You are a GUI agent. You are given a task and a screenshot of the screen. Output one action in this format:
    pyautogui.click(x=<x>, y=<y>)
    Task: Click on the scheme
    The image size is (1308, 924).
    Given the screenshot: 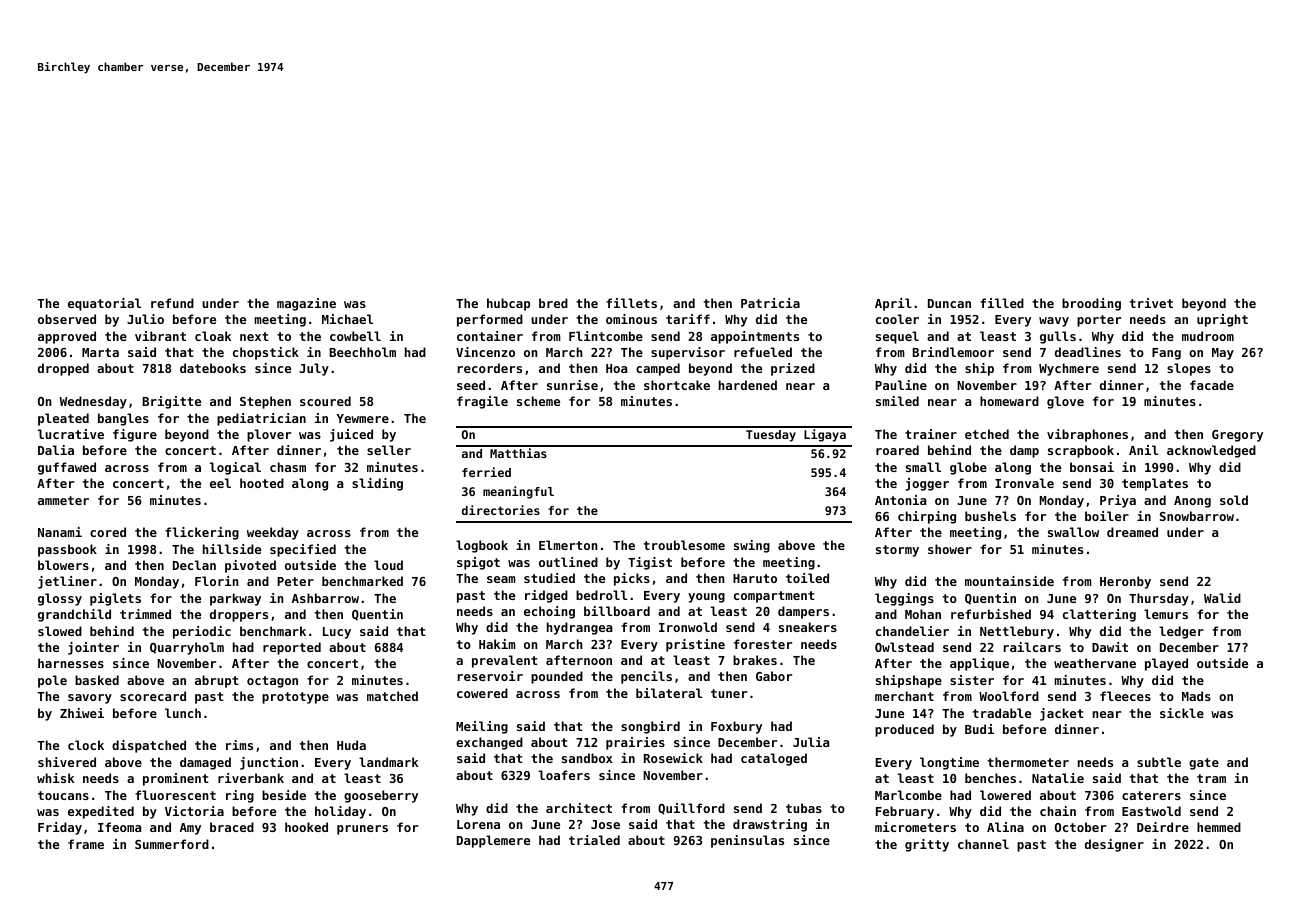 What is the action you would take?
    pyautogui.click(x=538, y=401)
